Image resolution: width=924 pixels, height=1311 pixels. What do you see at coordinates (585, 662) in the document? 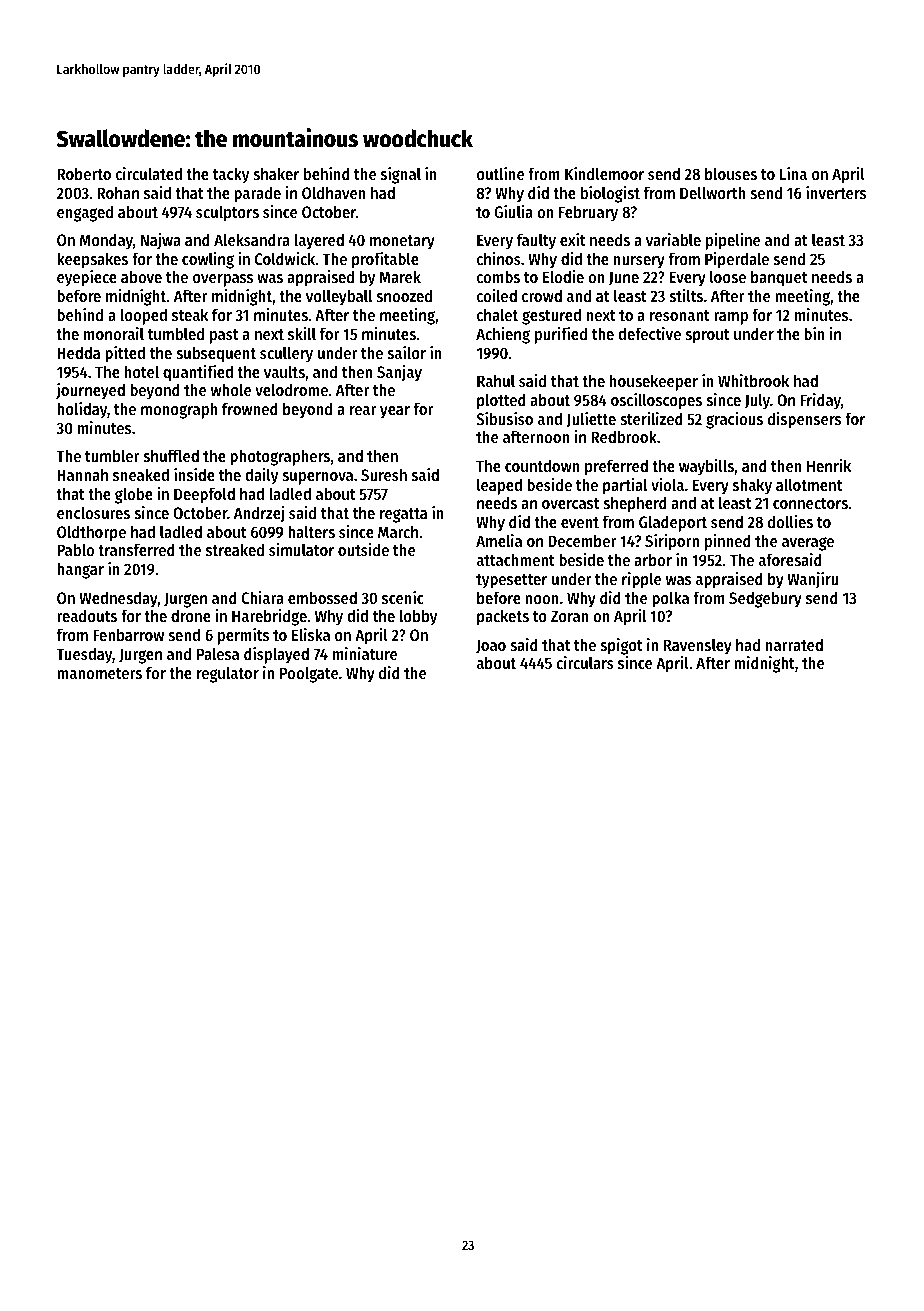
I see `circulars` at bounding box center [585, 662].
